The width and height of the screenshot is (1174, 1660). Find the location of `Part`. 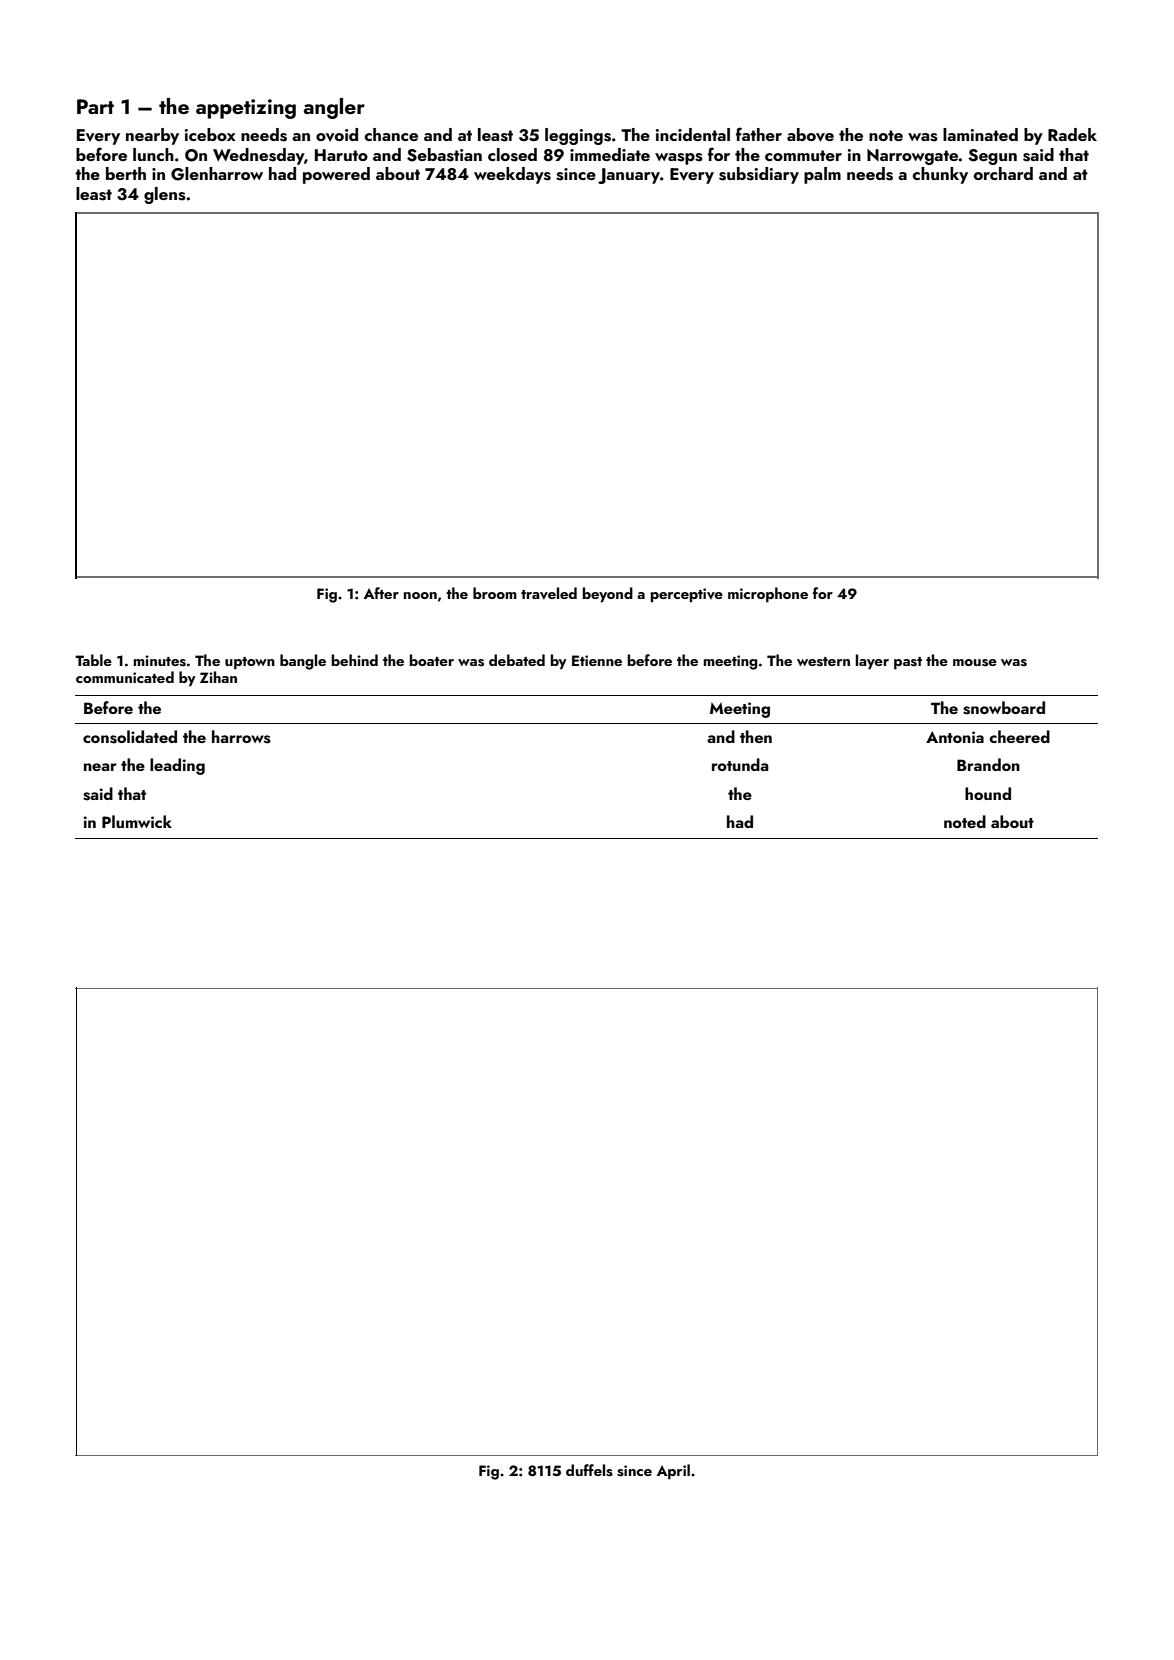

Part is located at coordinates (95, 106).
